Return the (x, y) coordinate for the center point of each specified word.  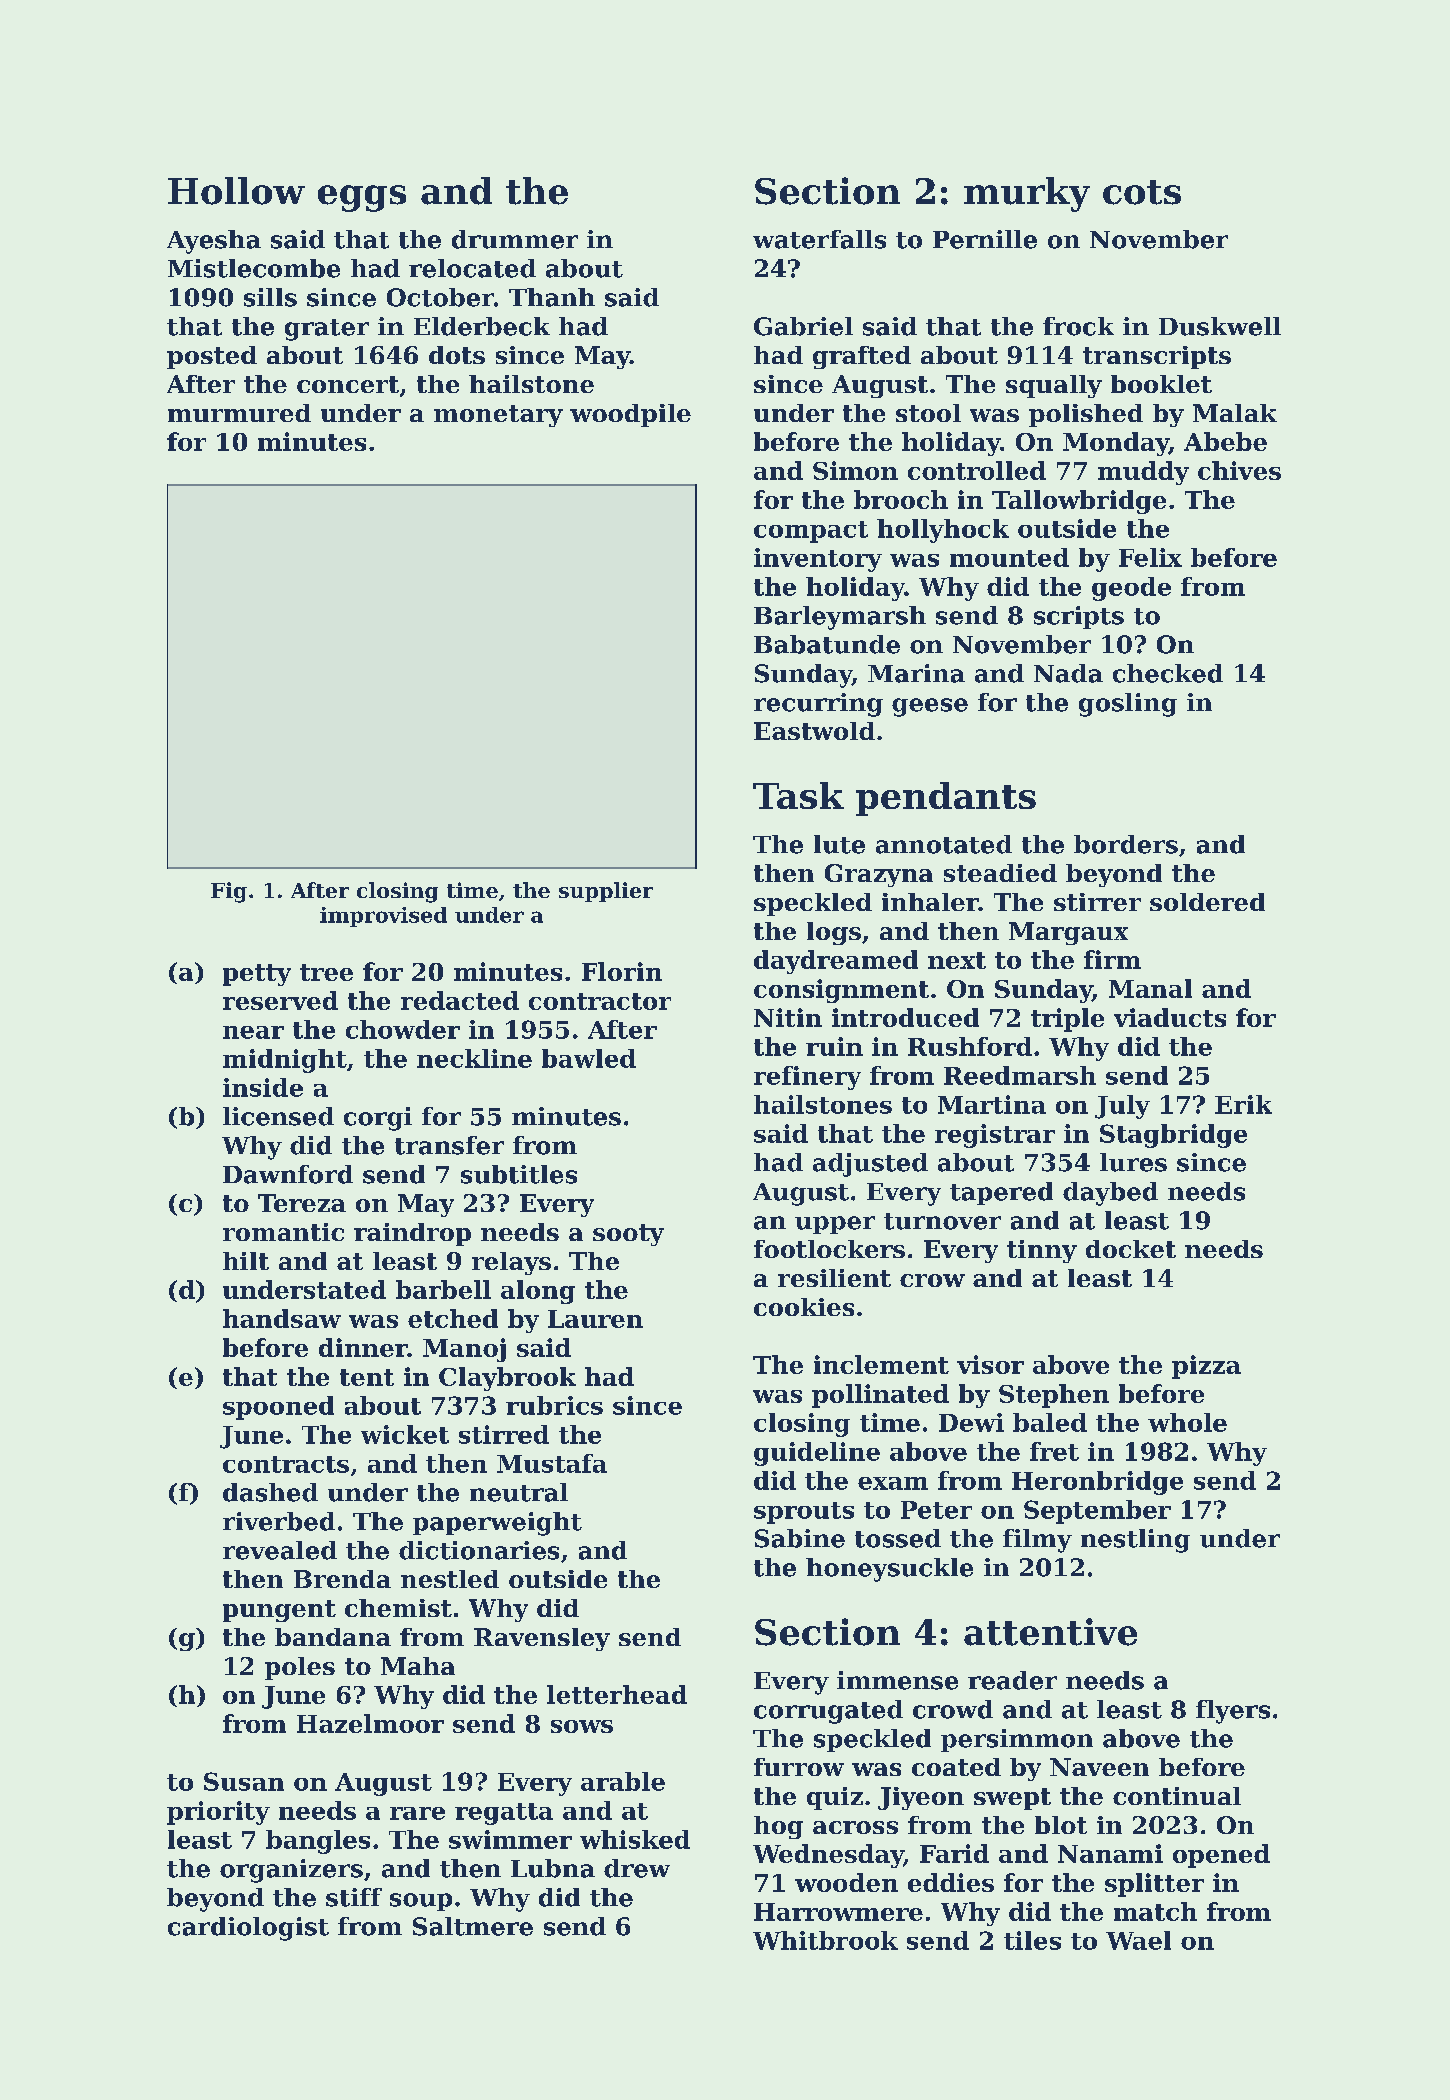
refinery (807, 1078)
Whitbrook (825, 1940)
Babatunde (827, 644)
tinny (1042, 1251)
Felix (1150, 557)
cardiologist (248, 1929)
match (1155, 1911)
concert (348, 384)
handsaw (282, 1318)
